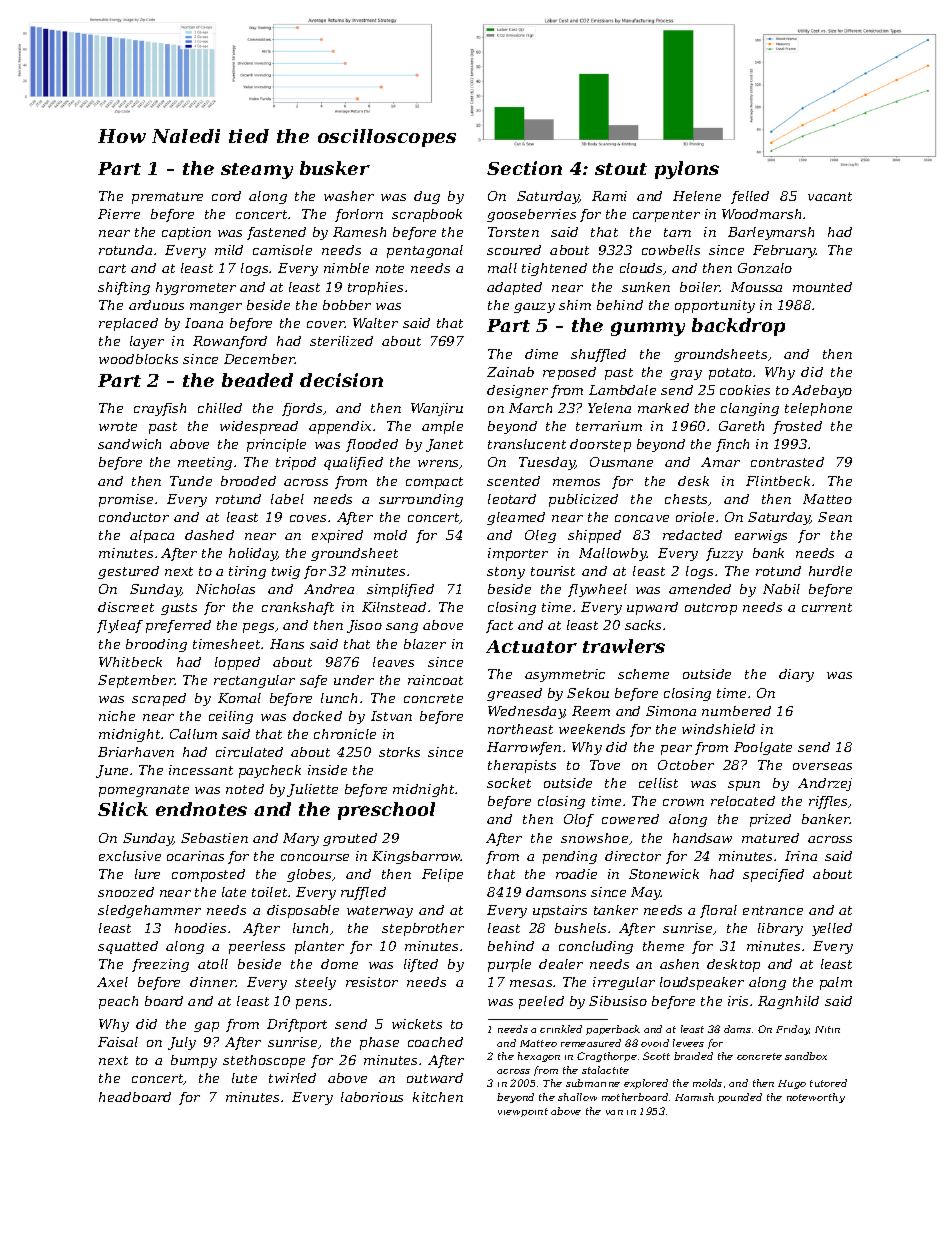  Describe the element at coordinates (257, 171) in the image. I see `steamy` at that location.
